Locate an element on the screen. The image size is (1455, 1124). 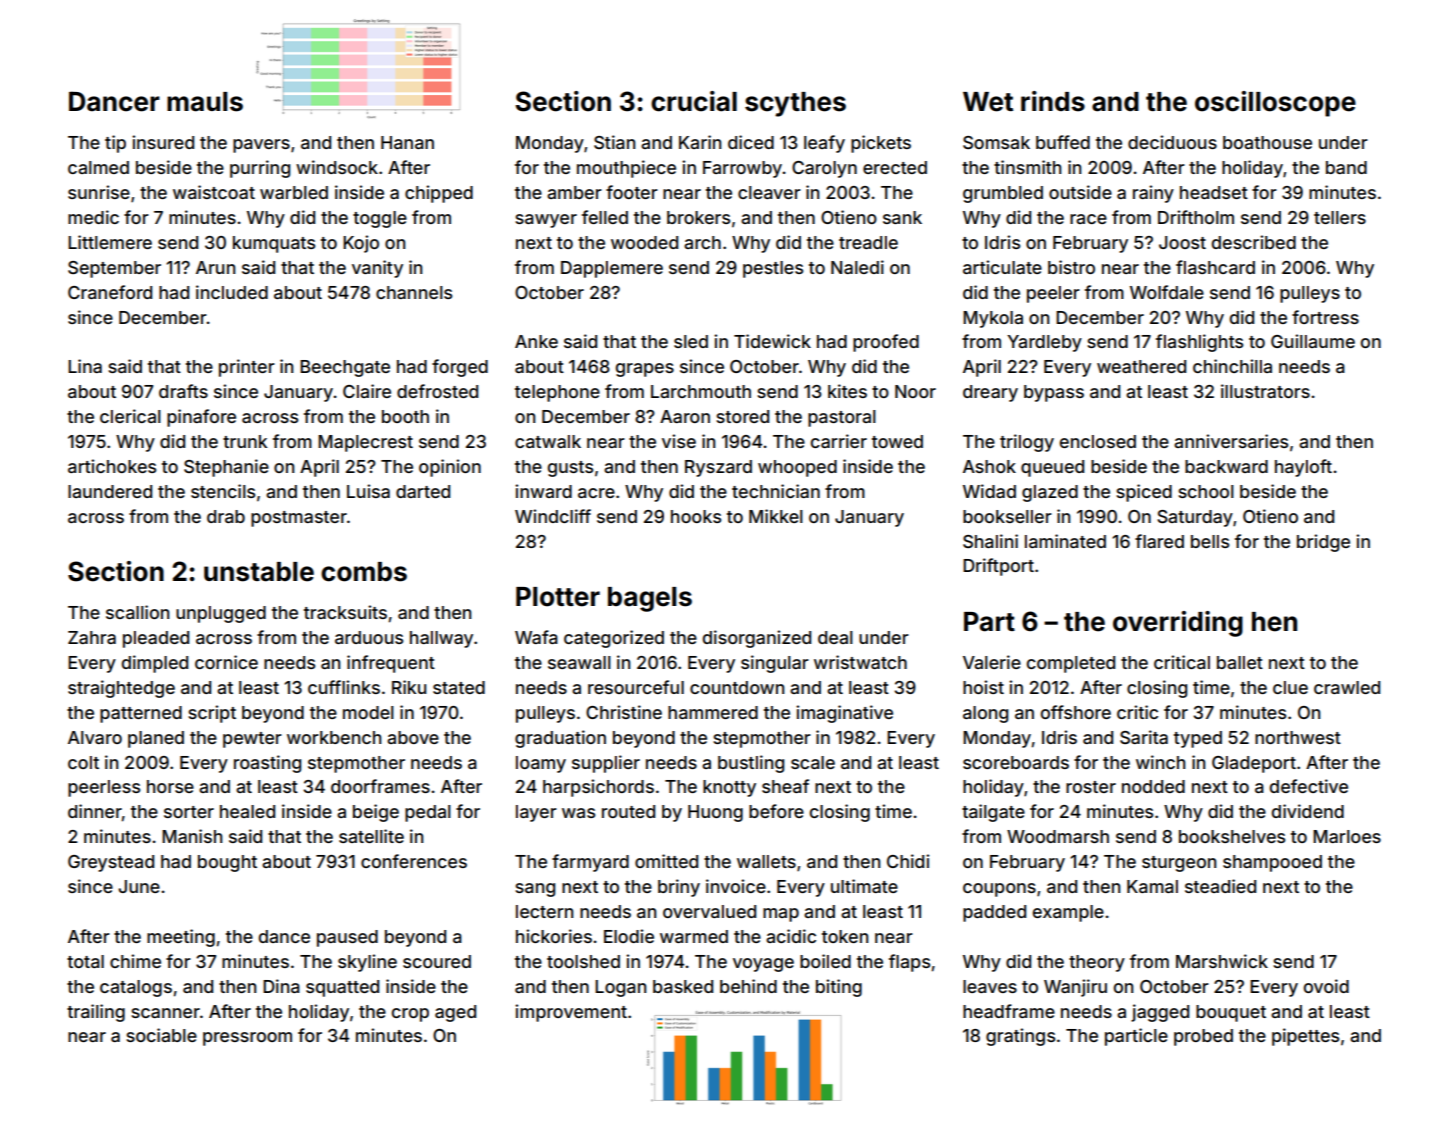
oscilloscope is located at coordinates (1275, 104).
